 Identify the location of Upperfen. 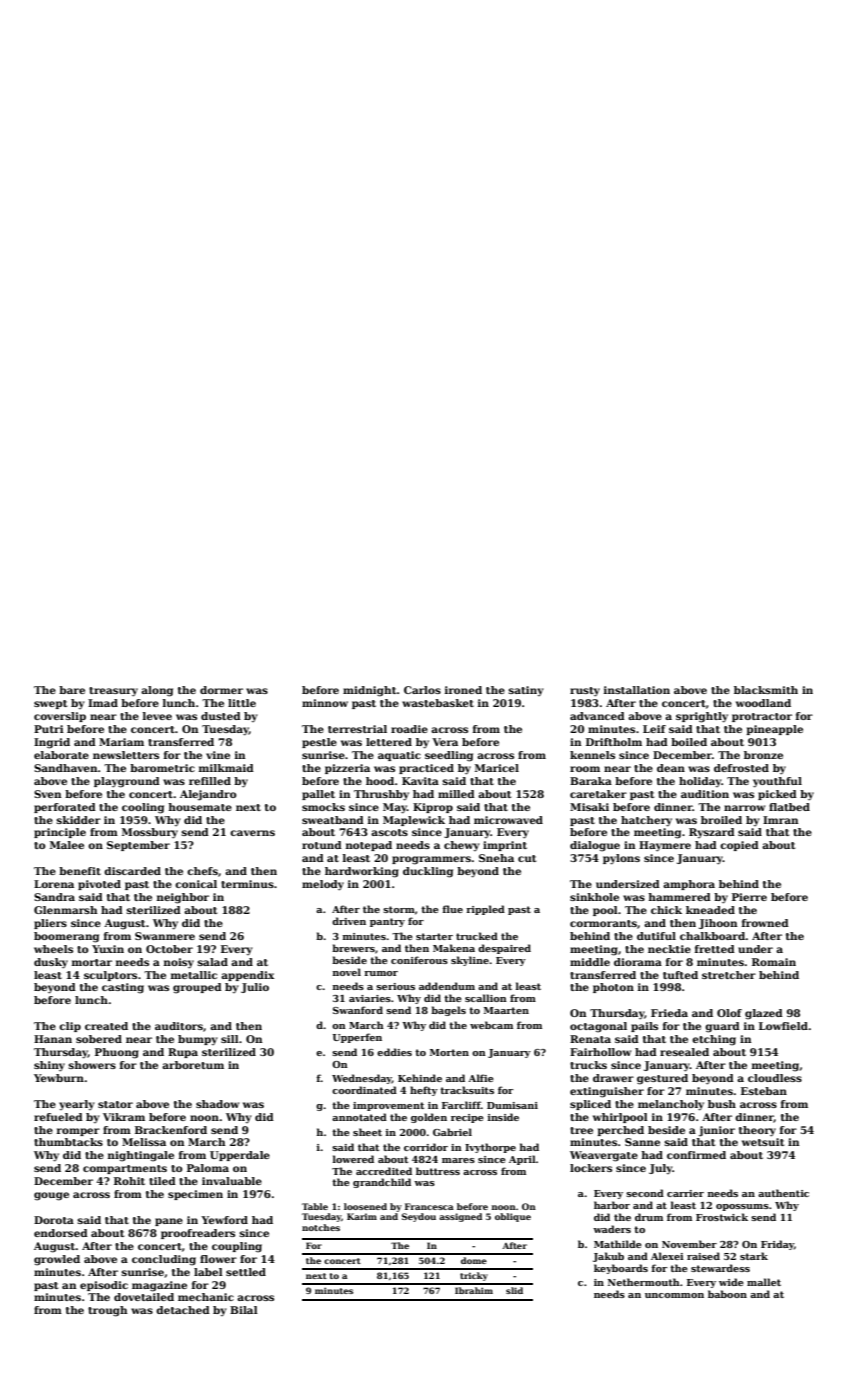
(357, 1038).
